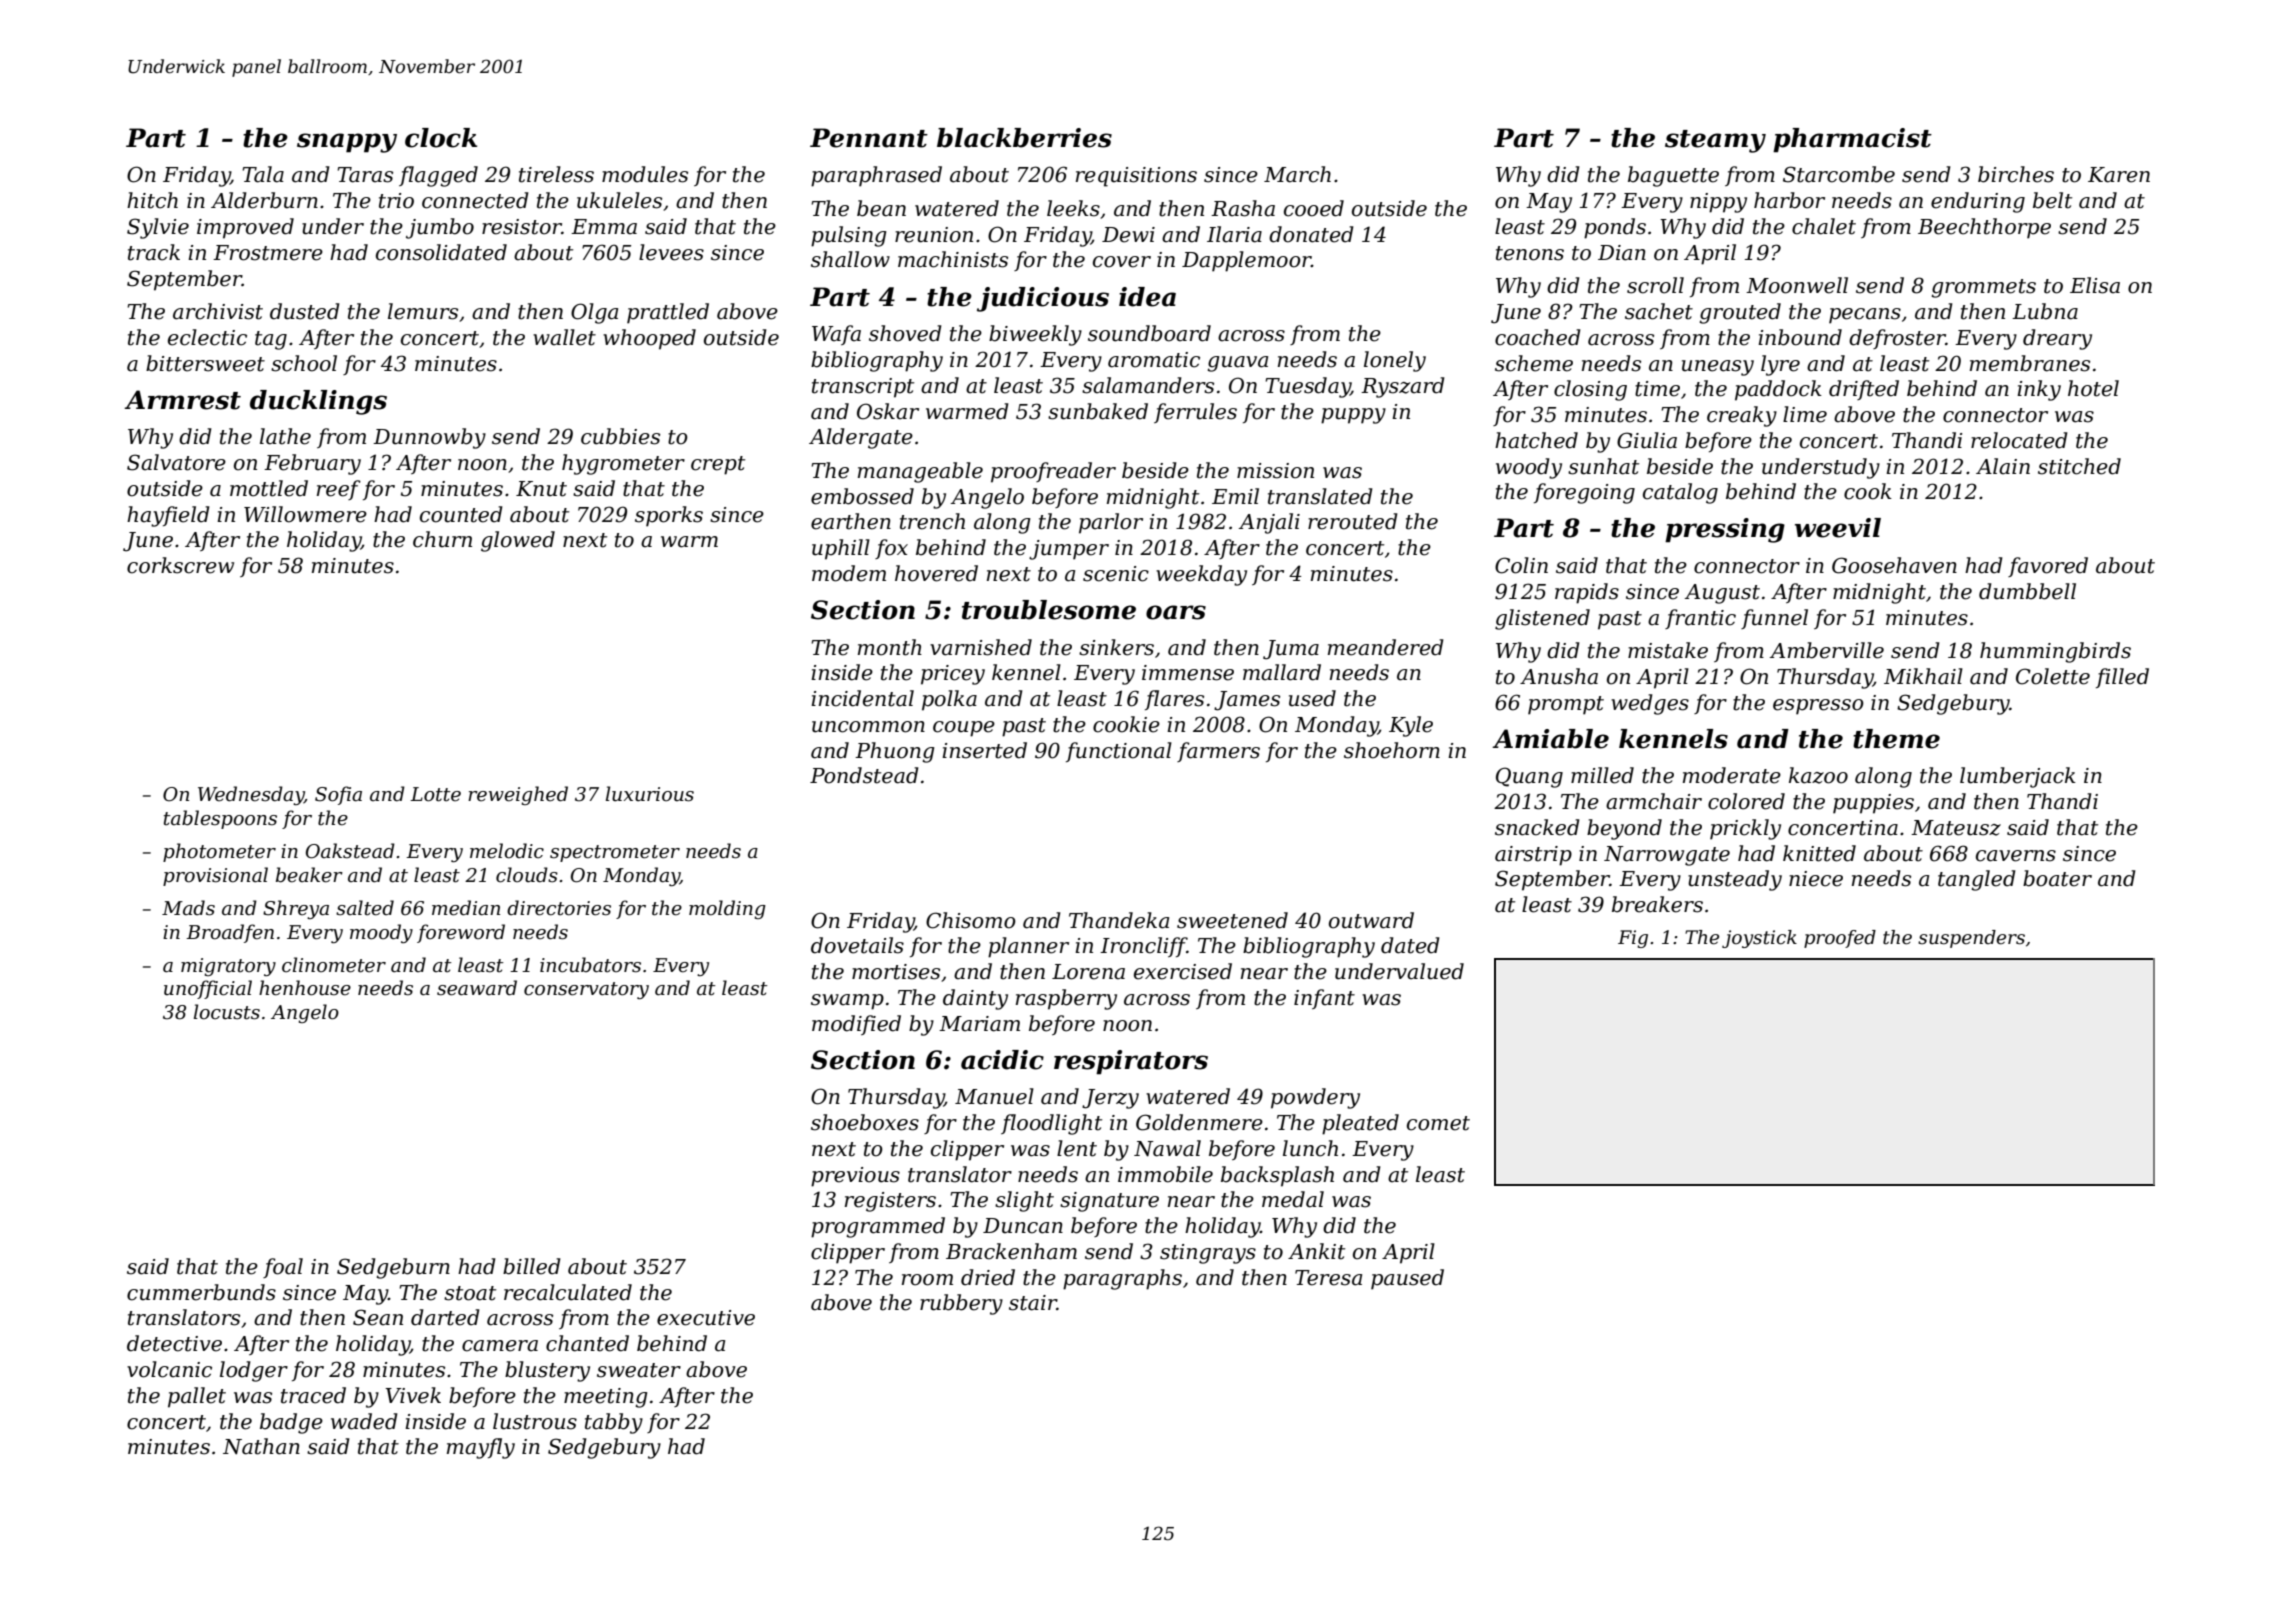 This page has width=2282, height=1614. What do you see at coordinates (261, 1446) in the page?
I see `Nathan` at bounding box center [261, 1446].
